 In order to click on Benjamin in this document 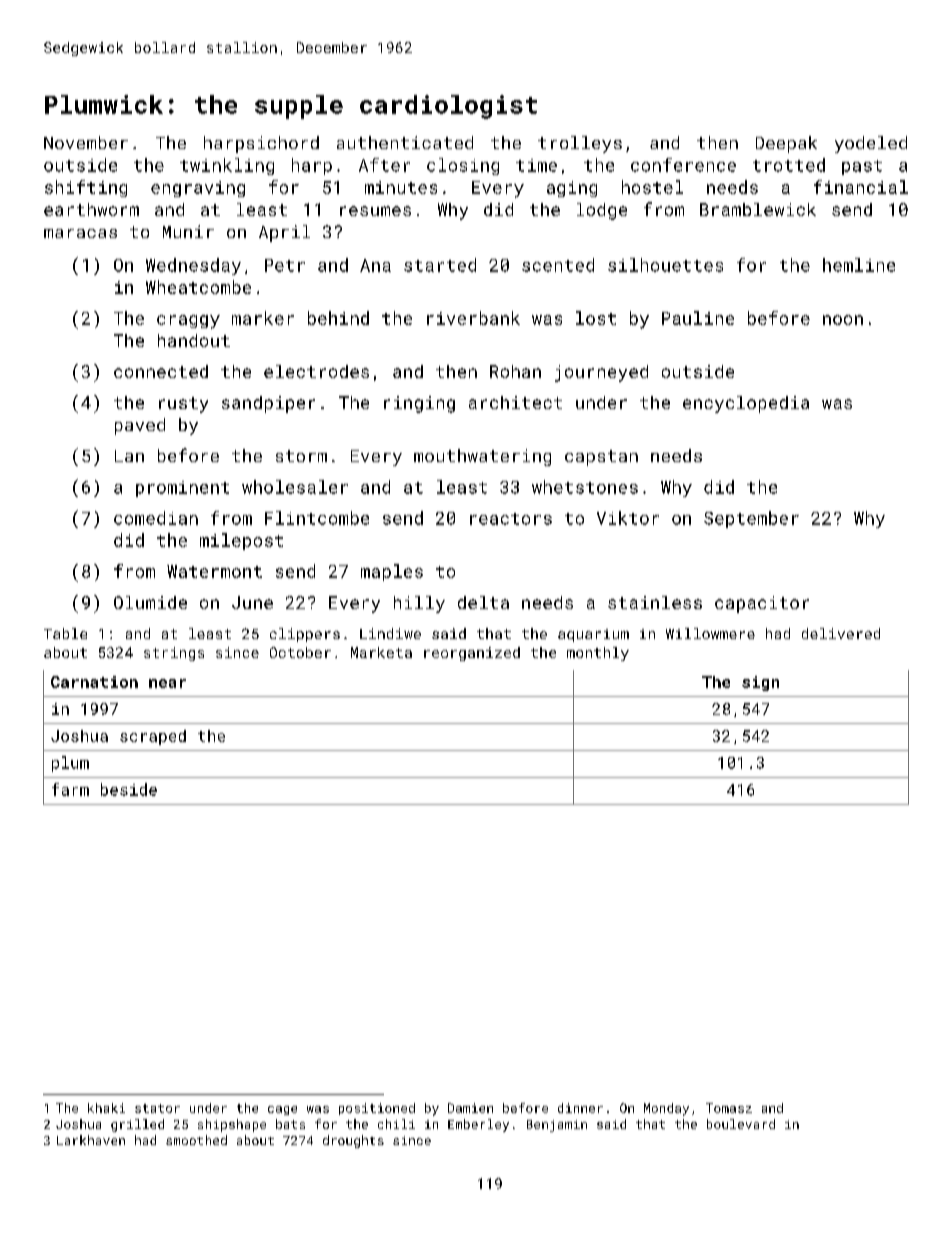, I will do `click(557, 1126)`.
